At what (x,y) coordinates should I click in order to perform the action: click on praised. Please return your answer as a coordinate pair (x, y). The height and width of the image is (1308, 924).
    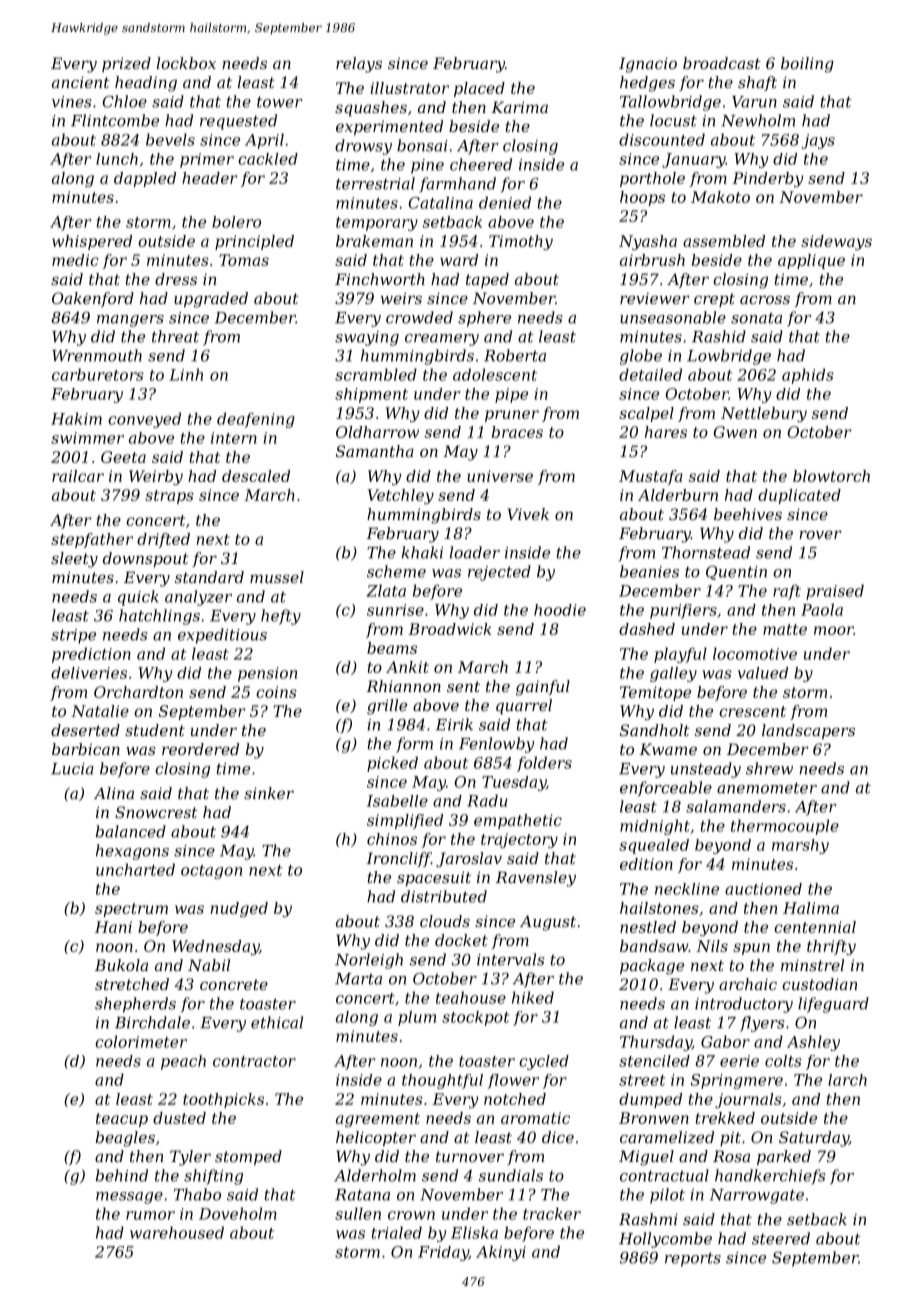
    Looking at the image, I should click on (835, 592).
